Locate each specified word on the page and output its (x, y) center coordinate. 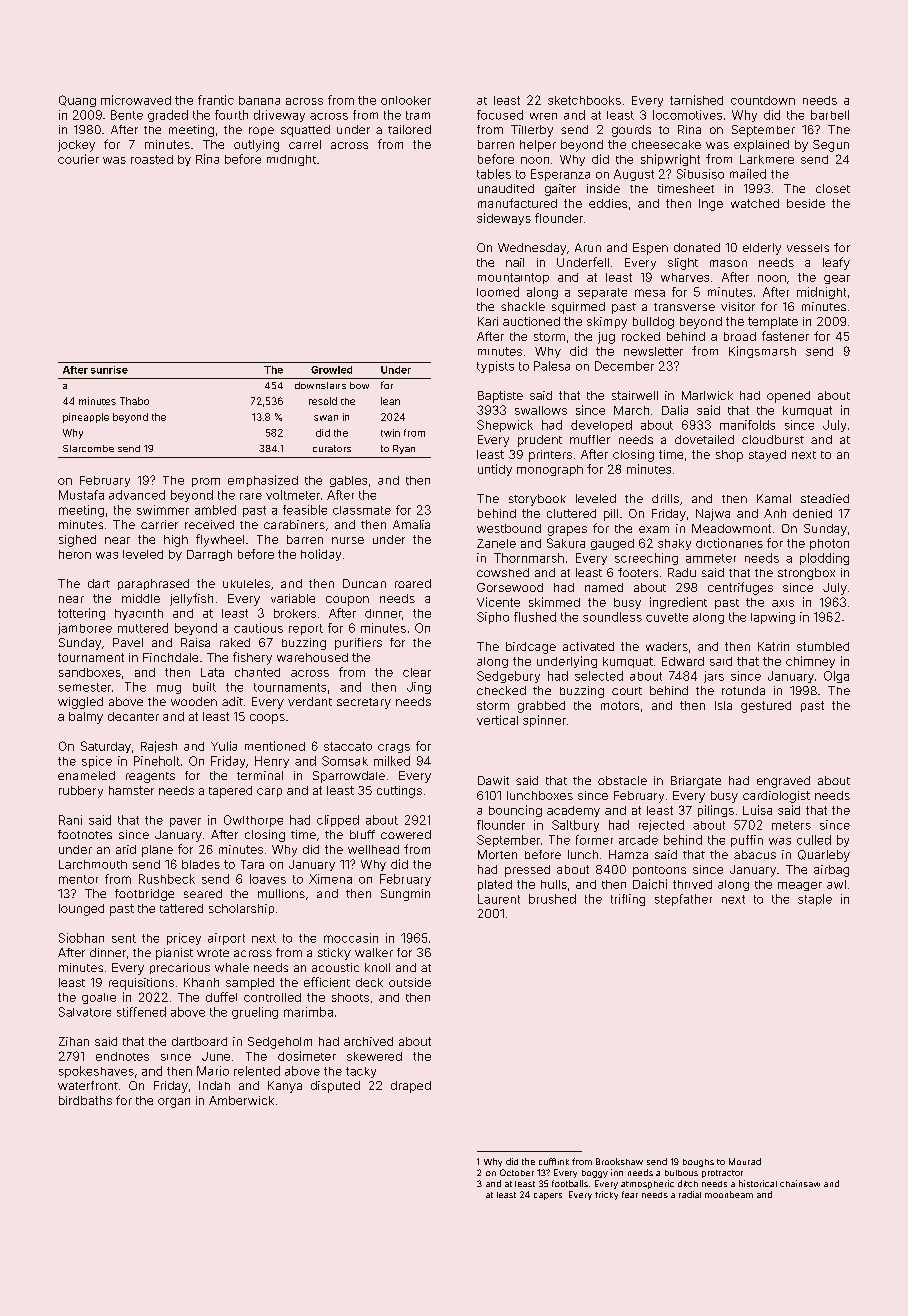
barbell (830, 115)
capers (548, 1196)
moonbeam (729, 1194)
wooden (194, 701)
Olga (836, 677)
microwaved (136, 100)
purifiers (358, 644)
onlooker (406, 100)
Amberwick (241, 1100)
